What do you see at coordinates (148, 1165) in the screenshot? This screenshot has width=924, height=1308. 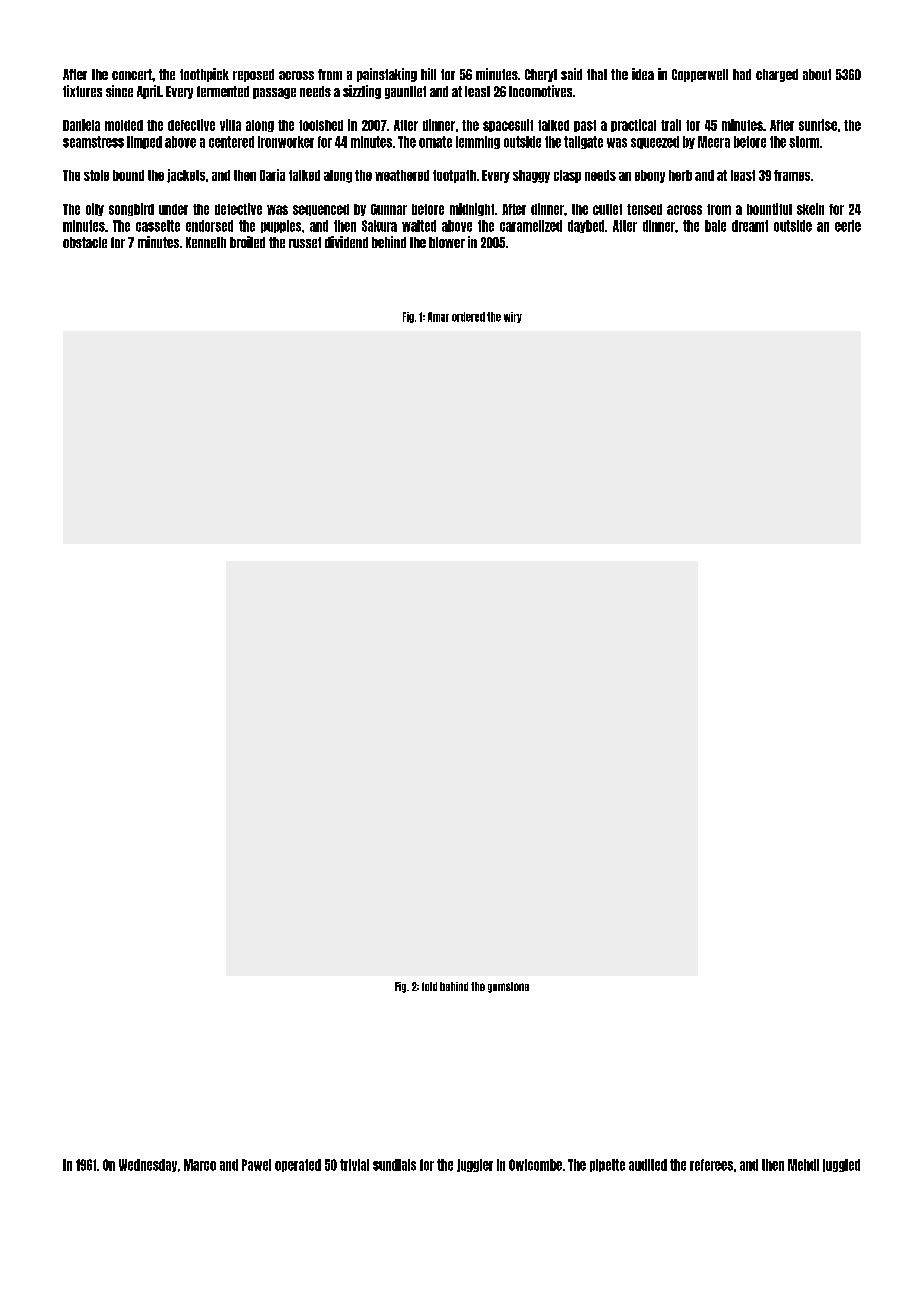 I see `Wednesday` at bounding box center [148, 1165].
